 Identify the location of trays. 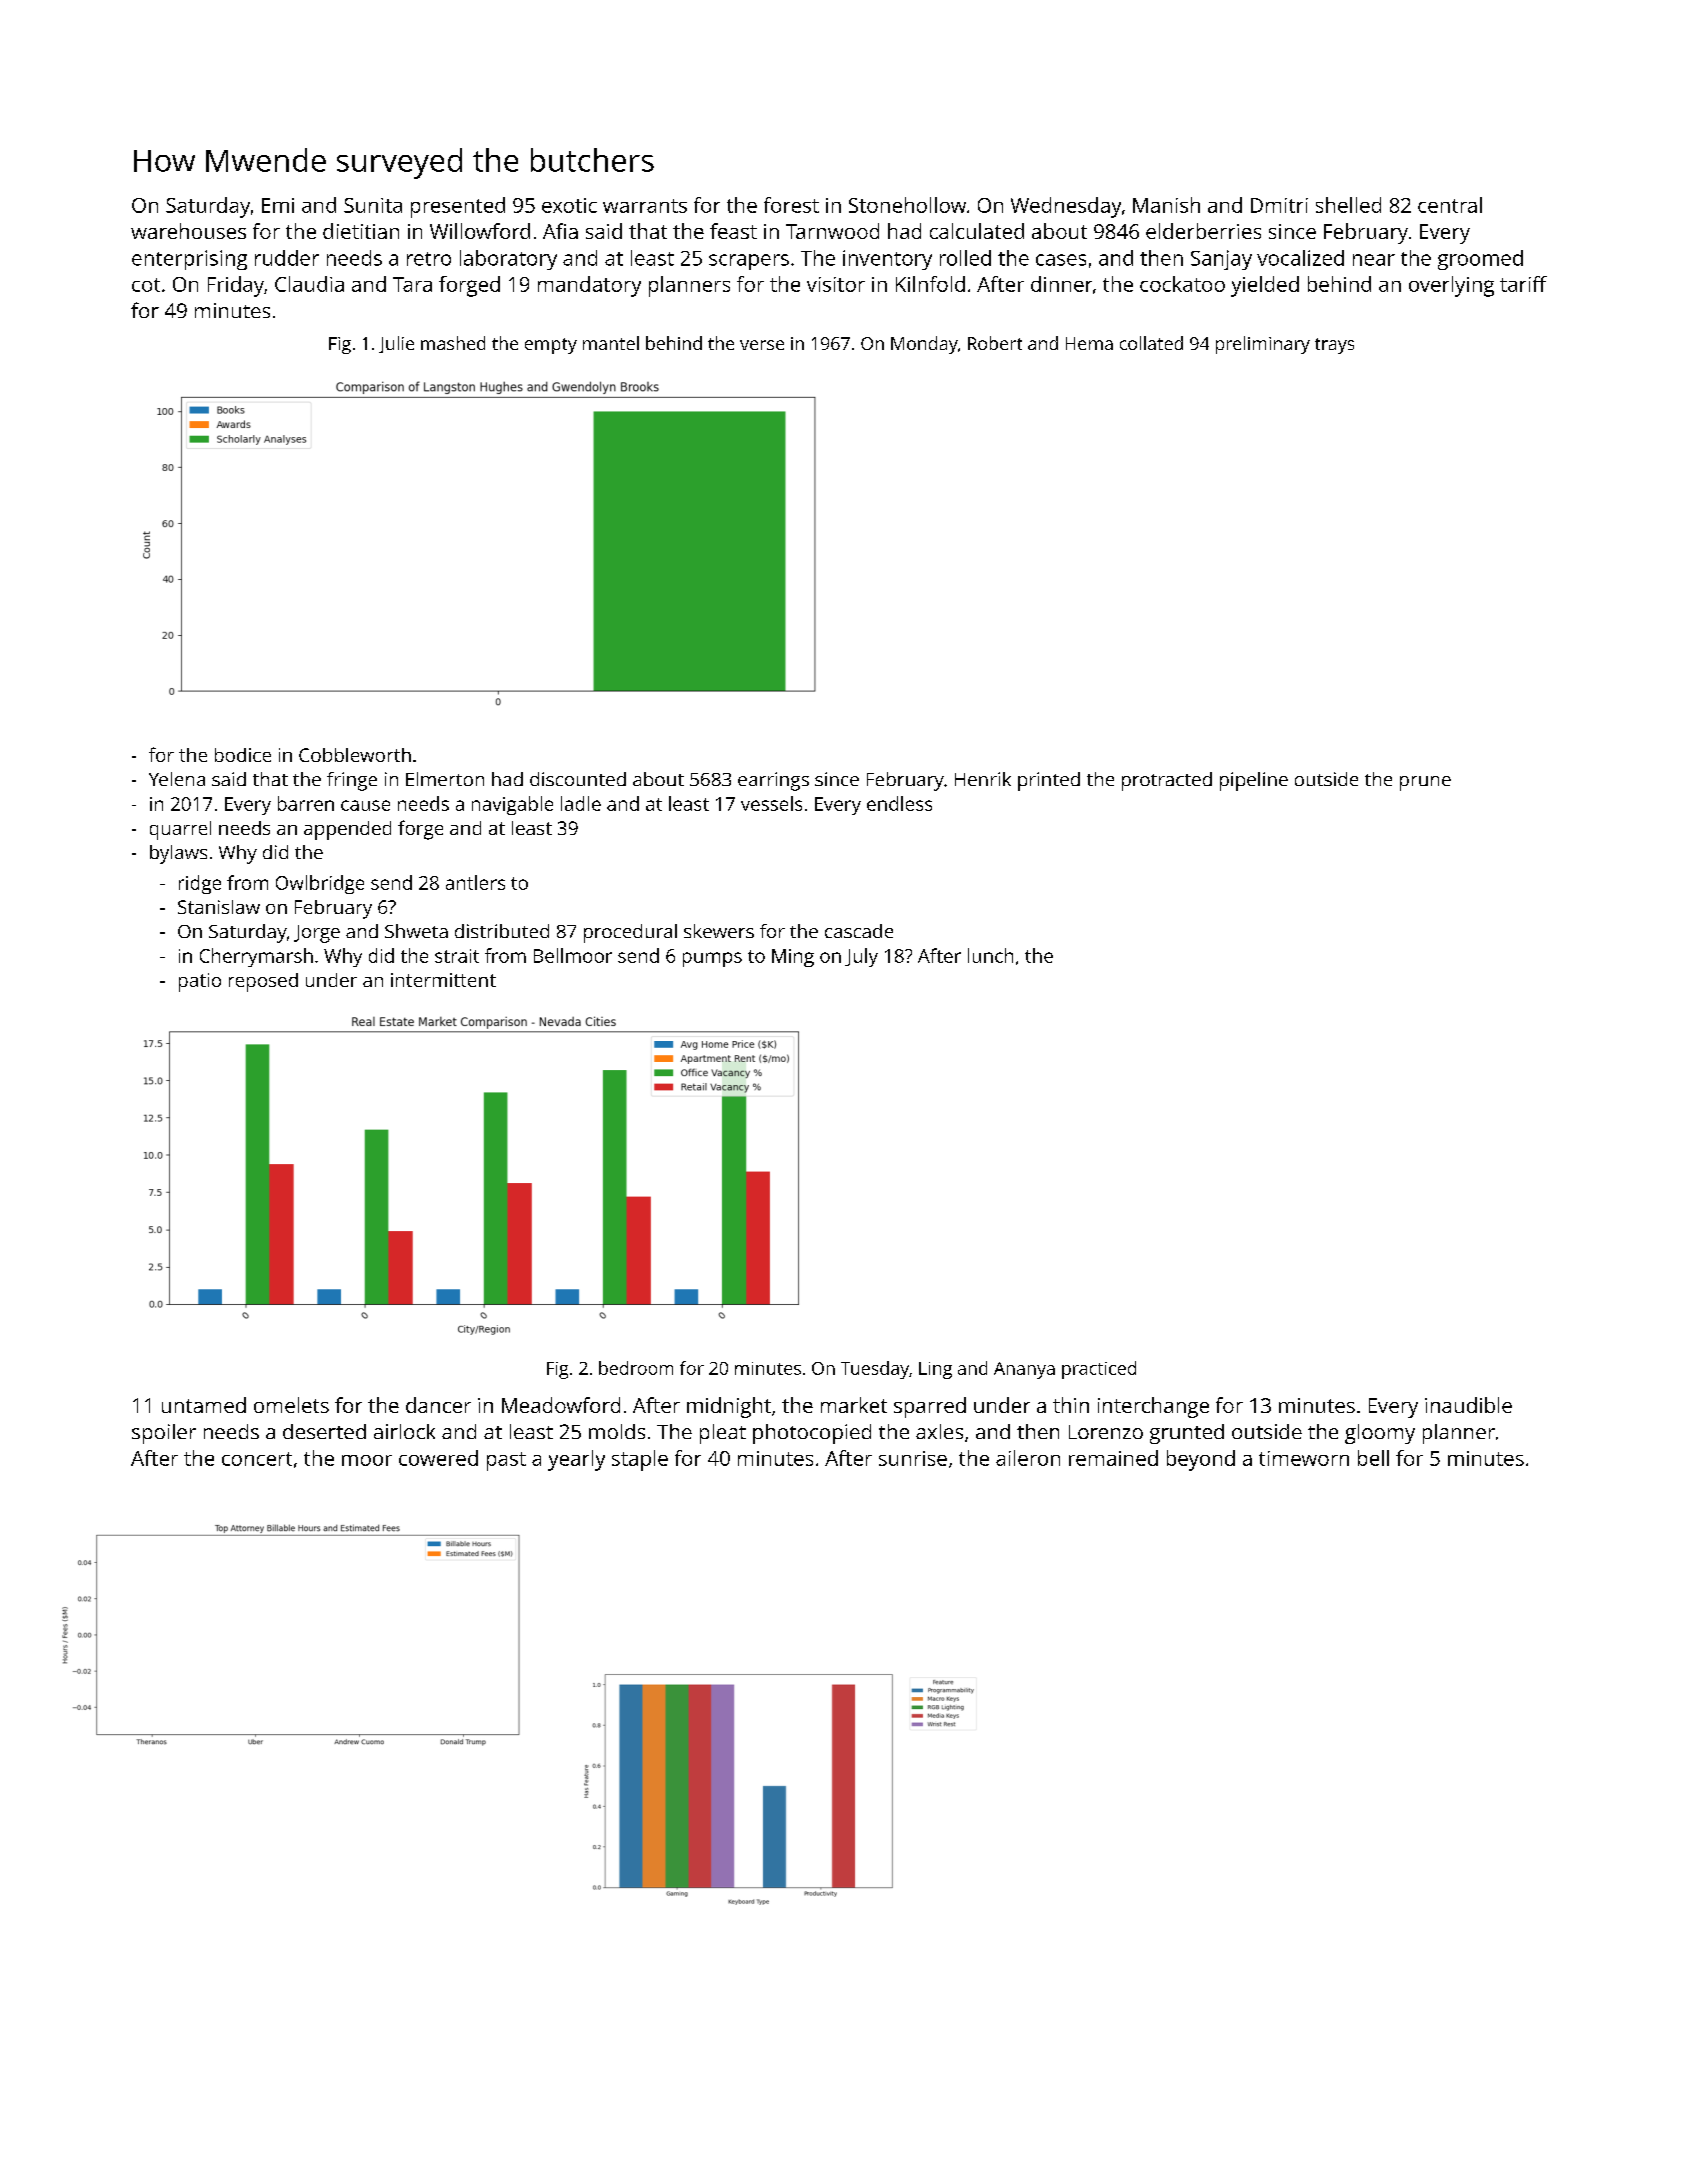
(1334, 346).
